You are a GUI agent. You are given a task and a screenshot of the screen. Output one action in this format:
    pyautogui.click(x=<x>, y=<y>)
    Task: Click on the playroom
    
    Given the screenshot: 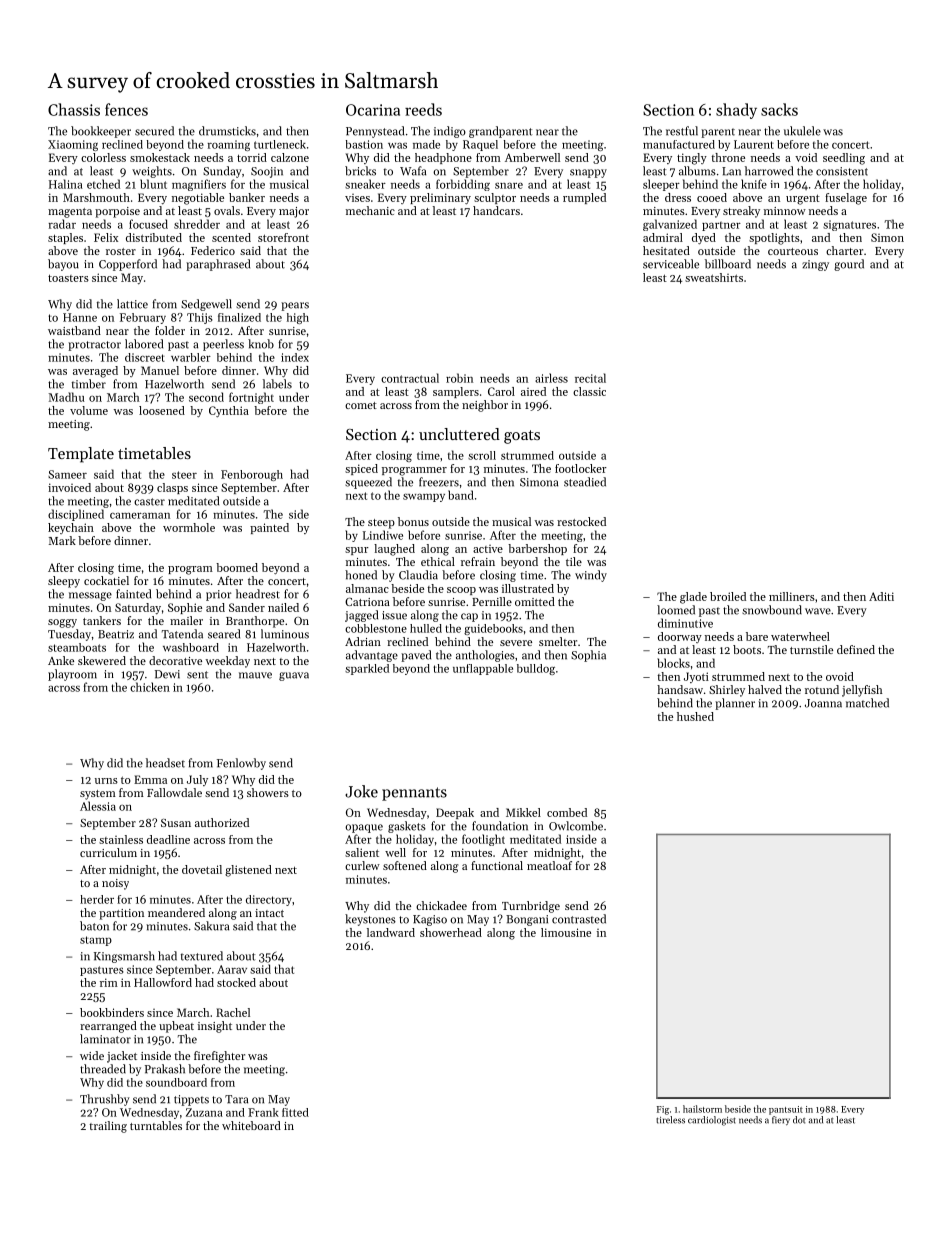 What is the action you would take?
    pyautogui.click(x=72, y=675)
